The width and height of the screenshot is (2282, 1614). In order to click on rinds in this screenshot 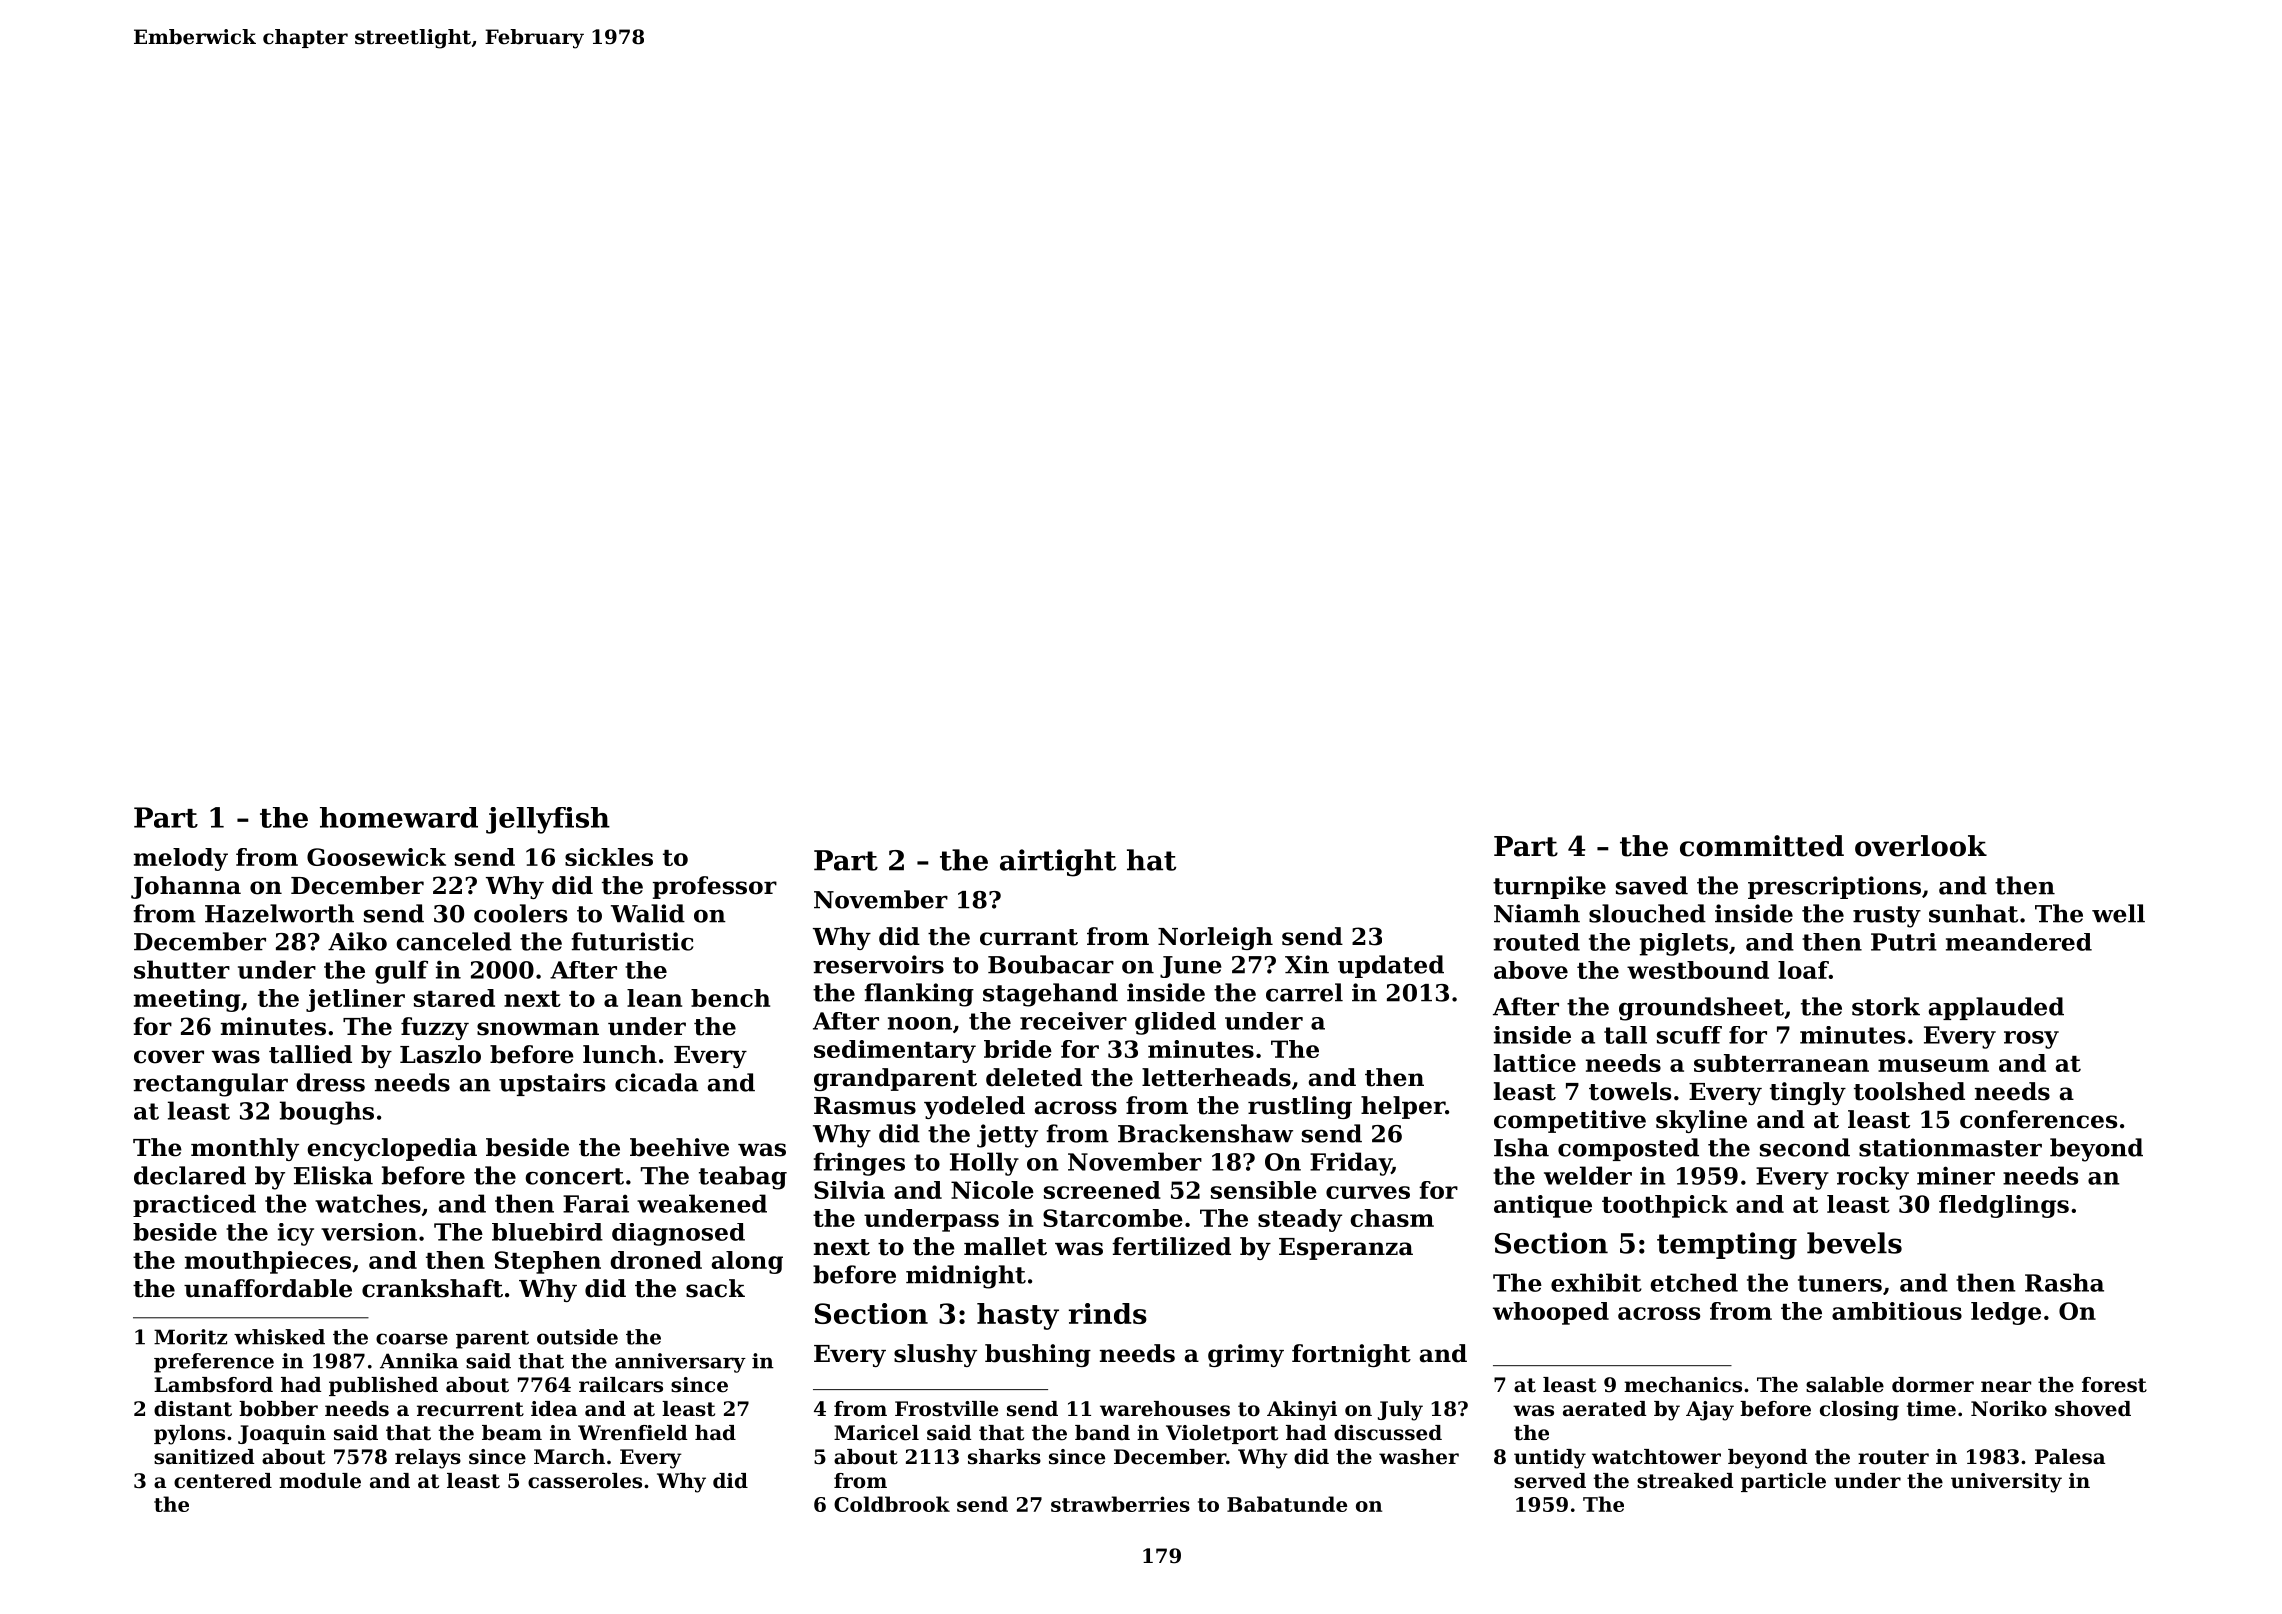, I will do `click(1108, 1313)`.
